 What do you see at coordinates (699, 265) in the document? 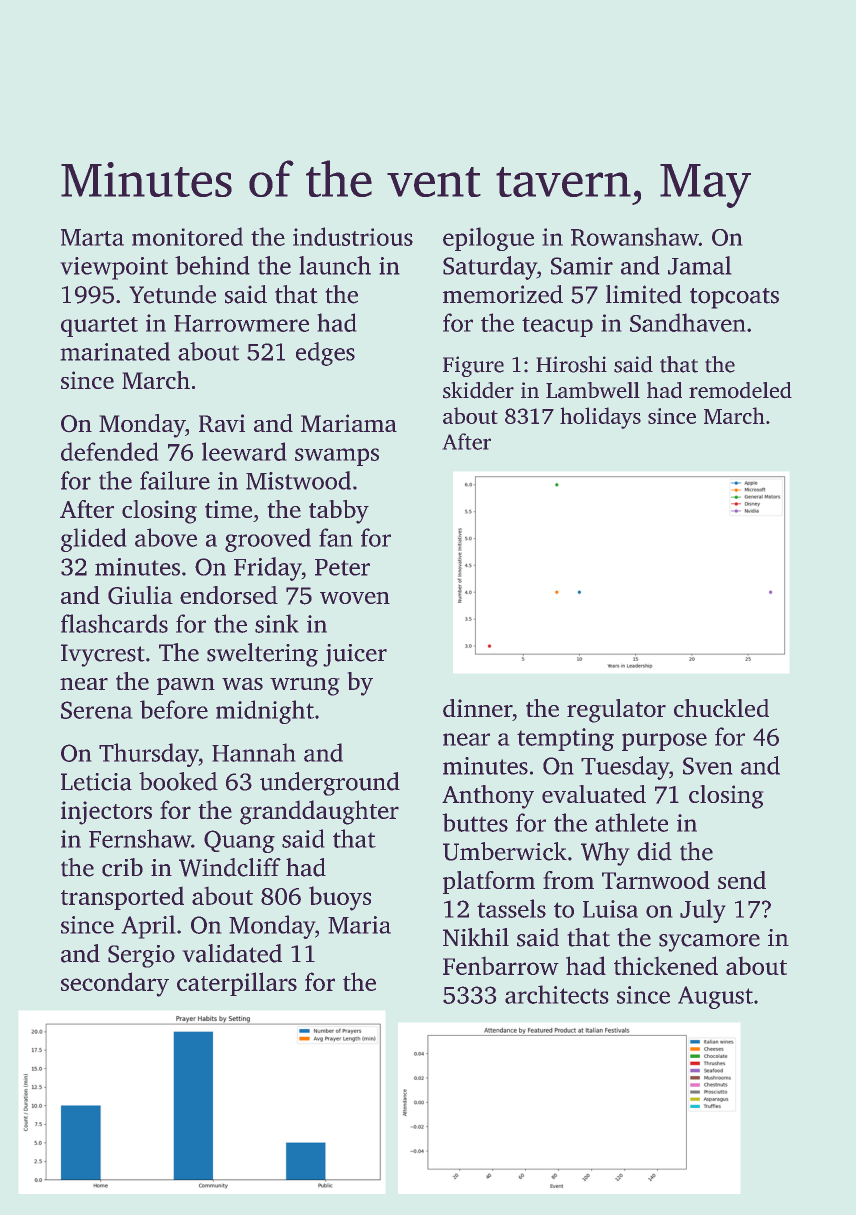
I see `Jamal` at bounding box center [699, 265].
